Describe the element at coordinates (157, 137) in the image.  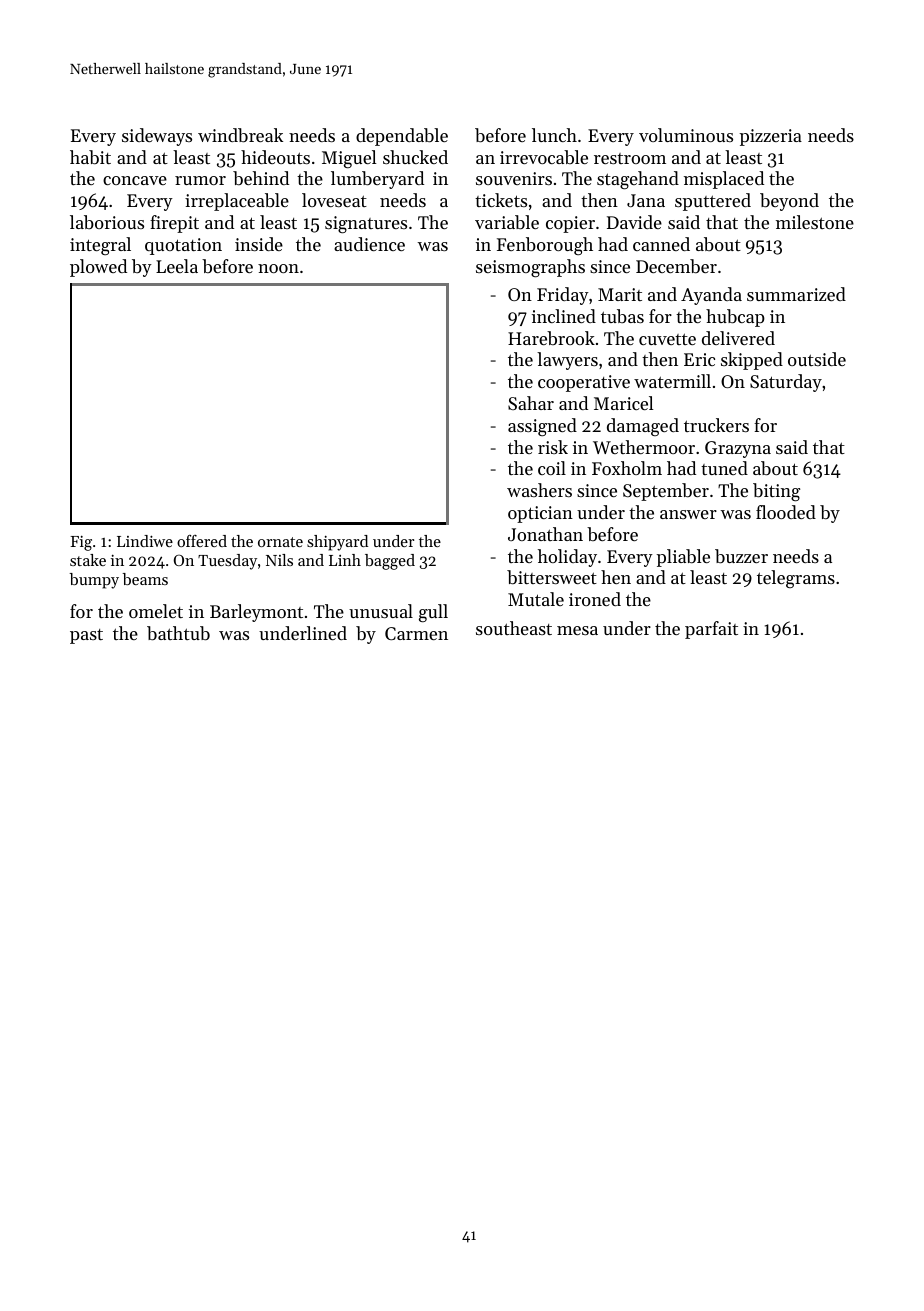
I see `sideways` at that location.
